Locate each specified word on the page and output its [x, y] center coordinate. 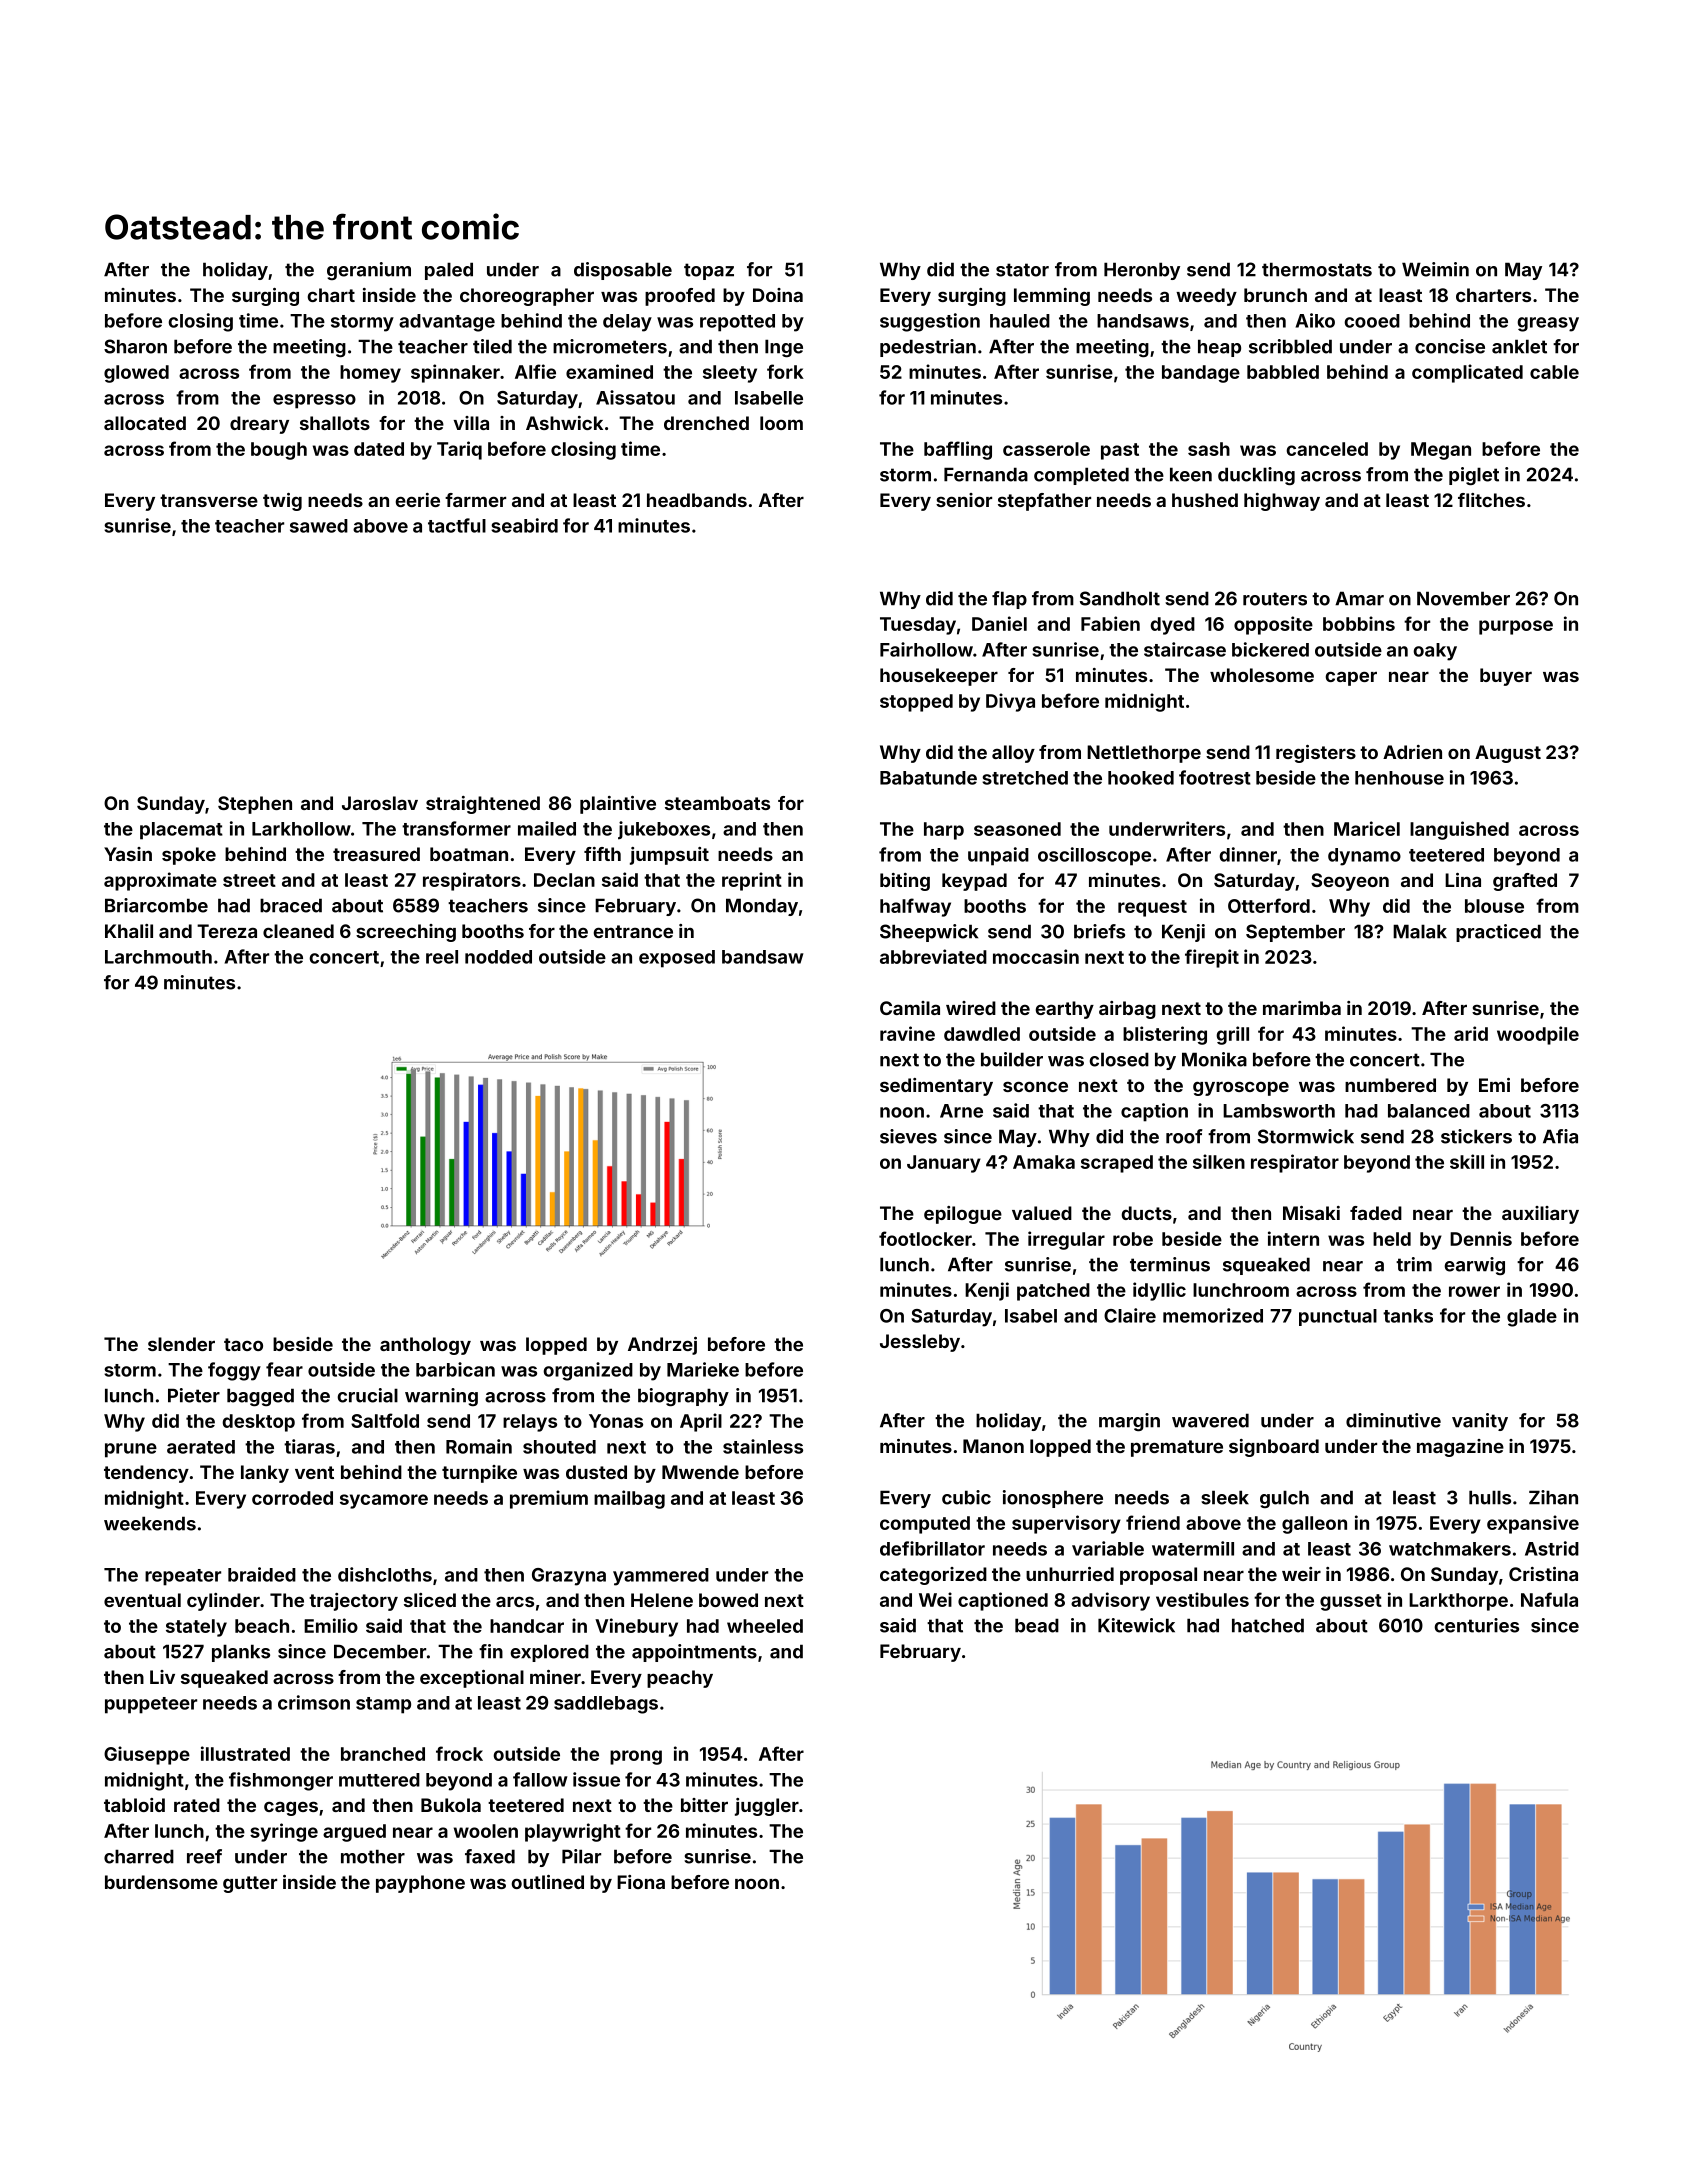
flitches [1491, 500]
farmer [475, 500]
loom [781, 423]
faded [1376, 1213]
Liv [162, 1677]
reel [442, 957]
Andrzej [662, 1346]
